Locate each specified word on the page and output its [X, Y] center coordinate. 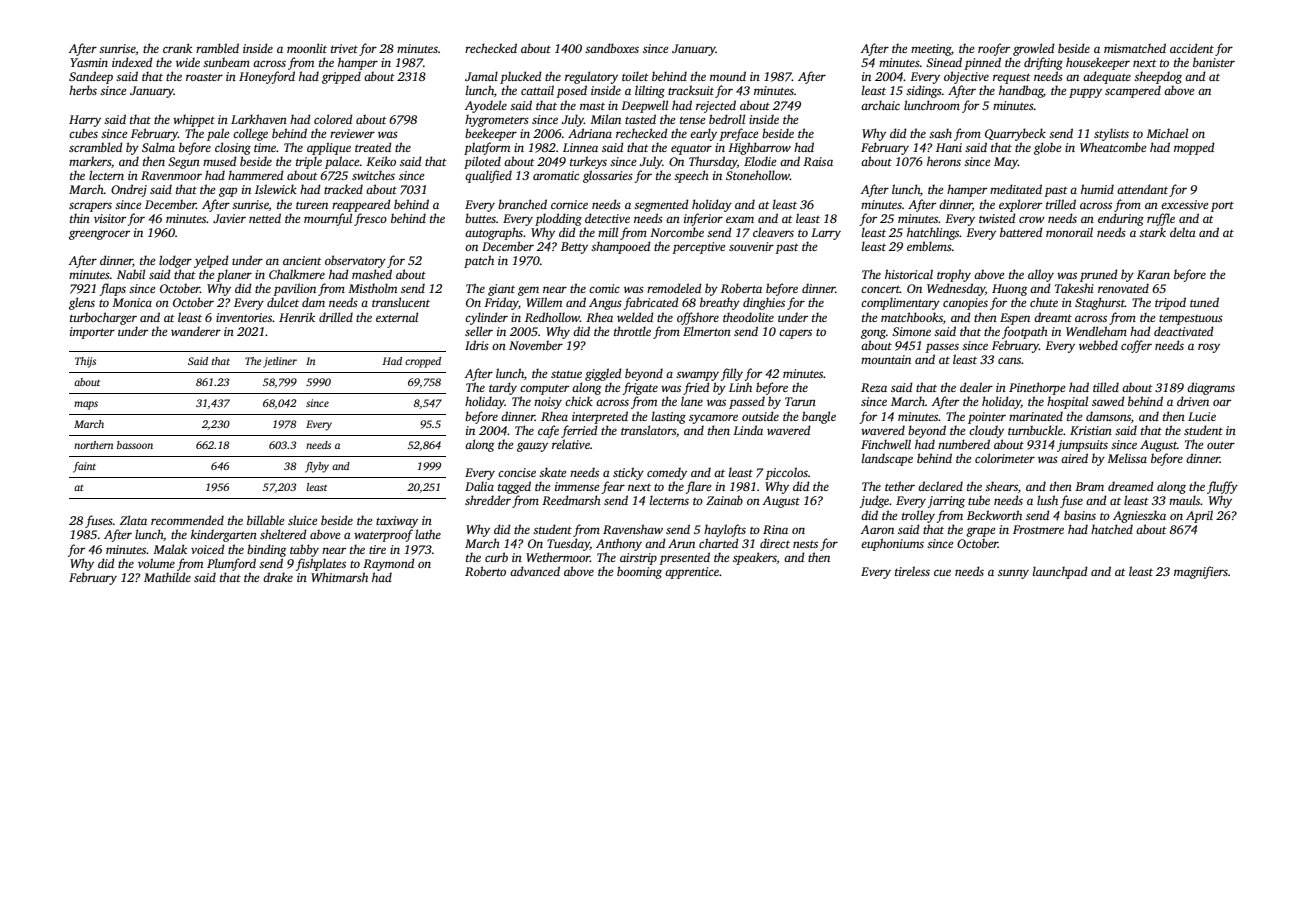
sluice [302, 520]
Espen [1015, 319]
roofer [994, 49]
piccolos [786, 473]
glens [82, 303]
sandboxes [612, 48]
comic [604, 288]
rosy [1209, 348]
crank [177, 48]
